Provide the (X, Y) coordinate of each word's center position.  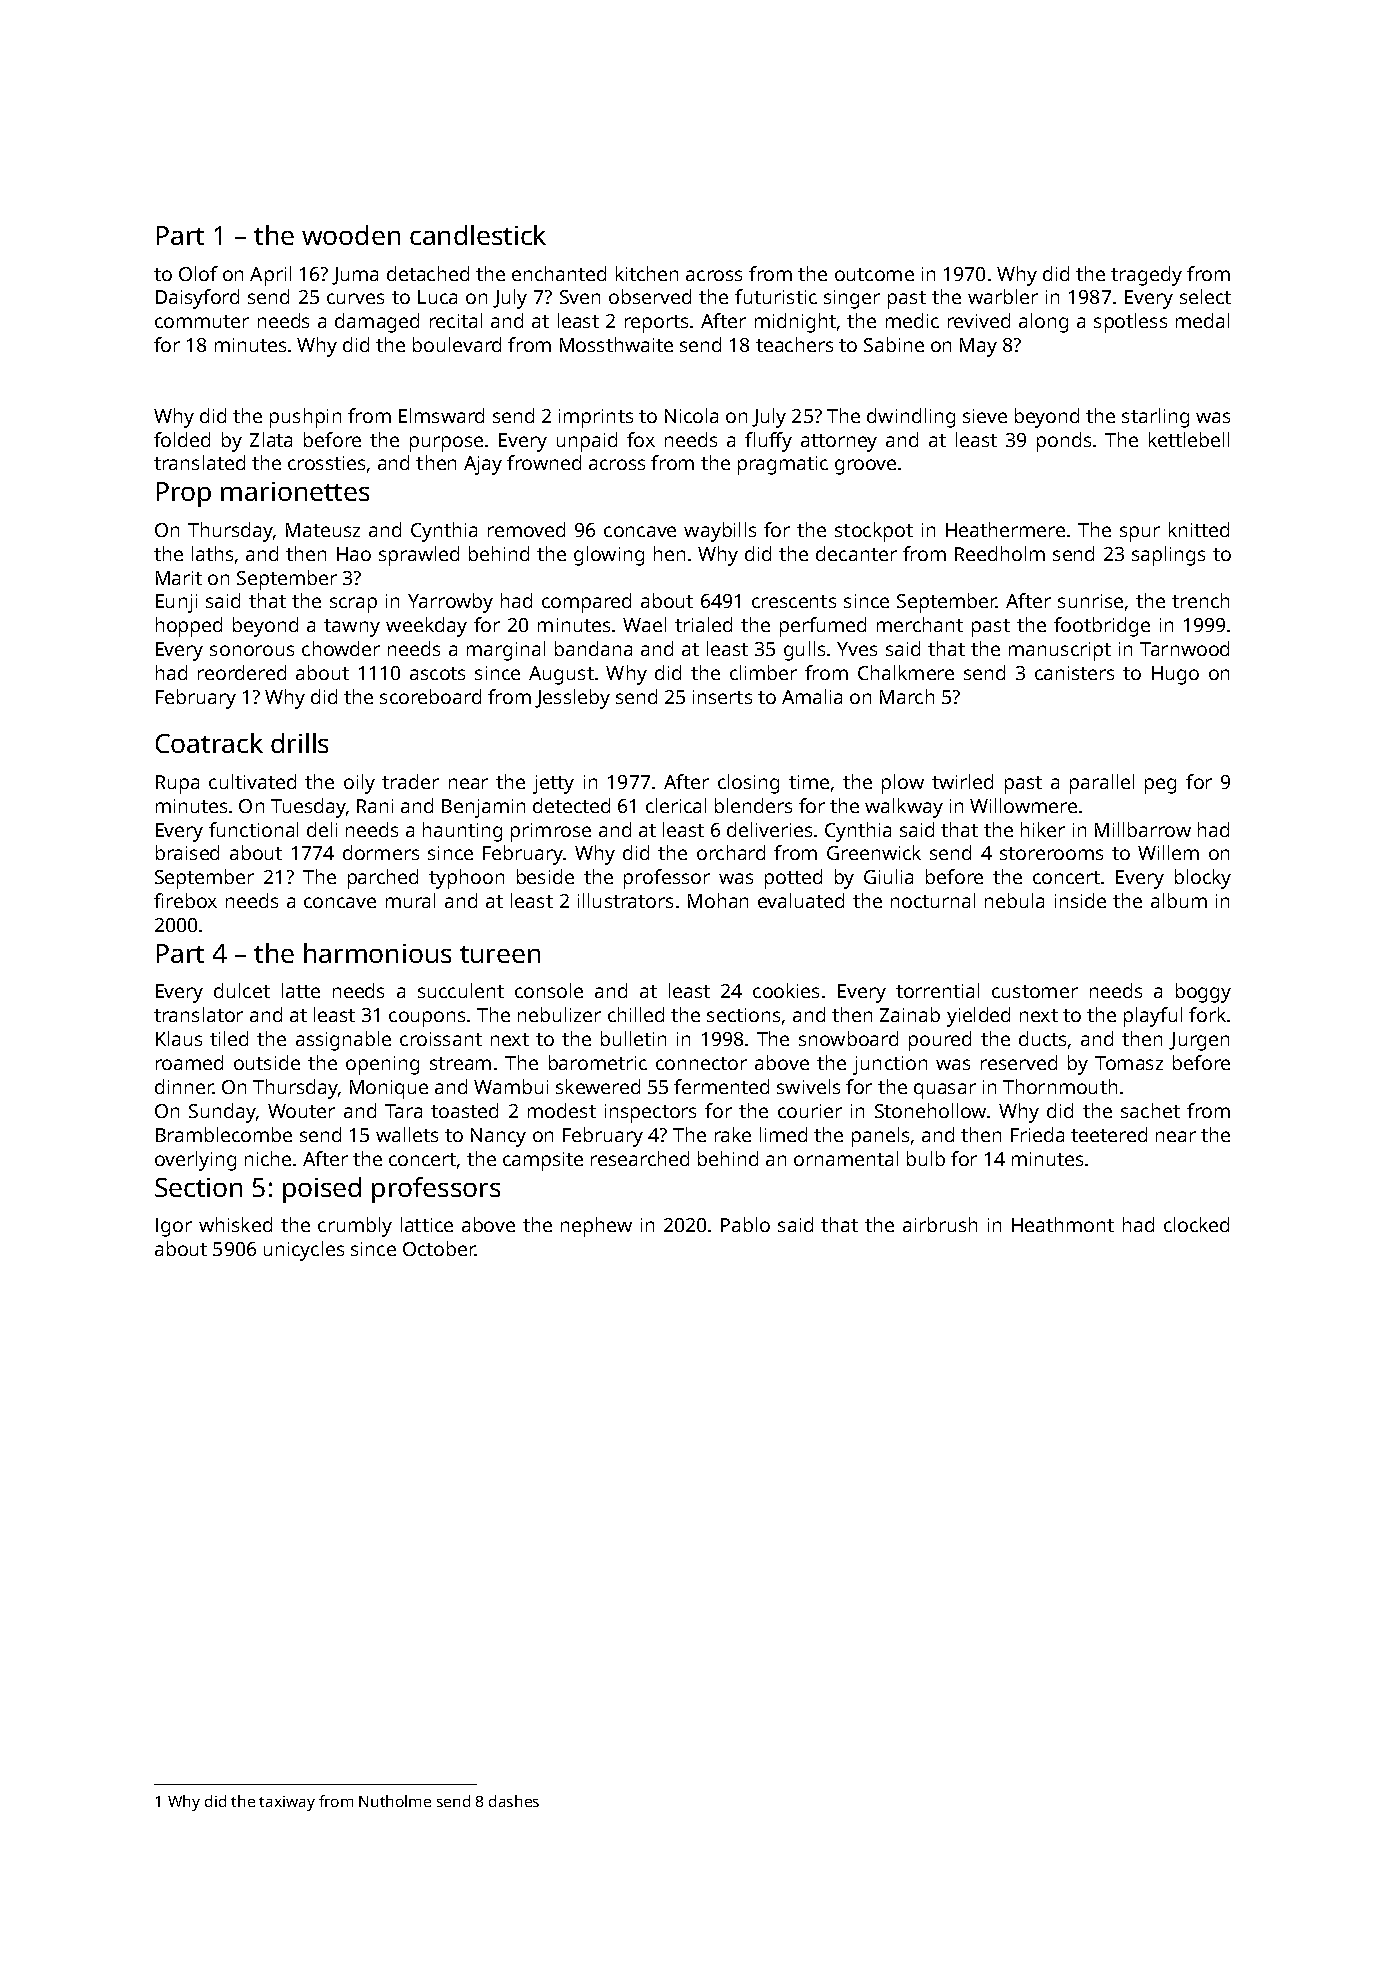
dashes (514, 1801)
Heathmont (1063, 1224)
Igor (174, 1227)
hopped (189, 627)
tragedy (1146, 276)
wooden (351, 235)
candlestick (478, 235)
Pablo (745, 1224)
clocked (1196, 1224)
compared (586, 603)
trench (1200, 600)
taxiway (287, 1803)
